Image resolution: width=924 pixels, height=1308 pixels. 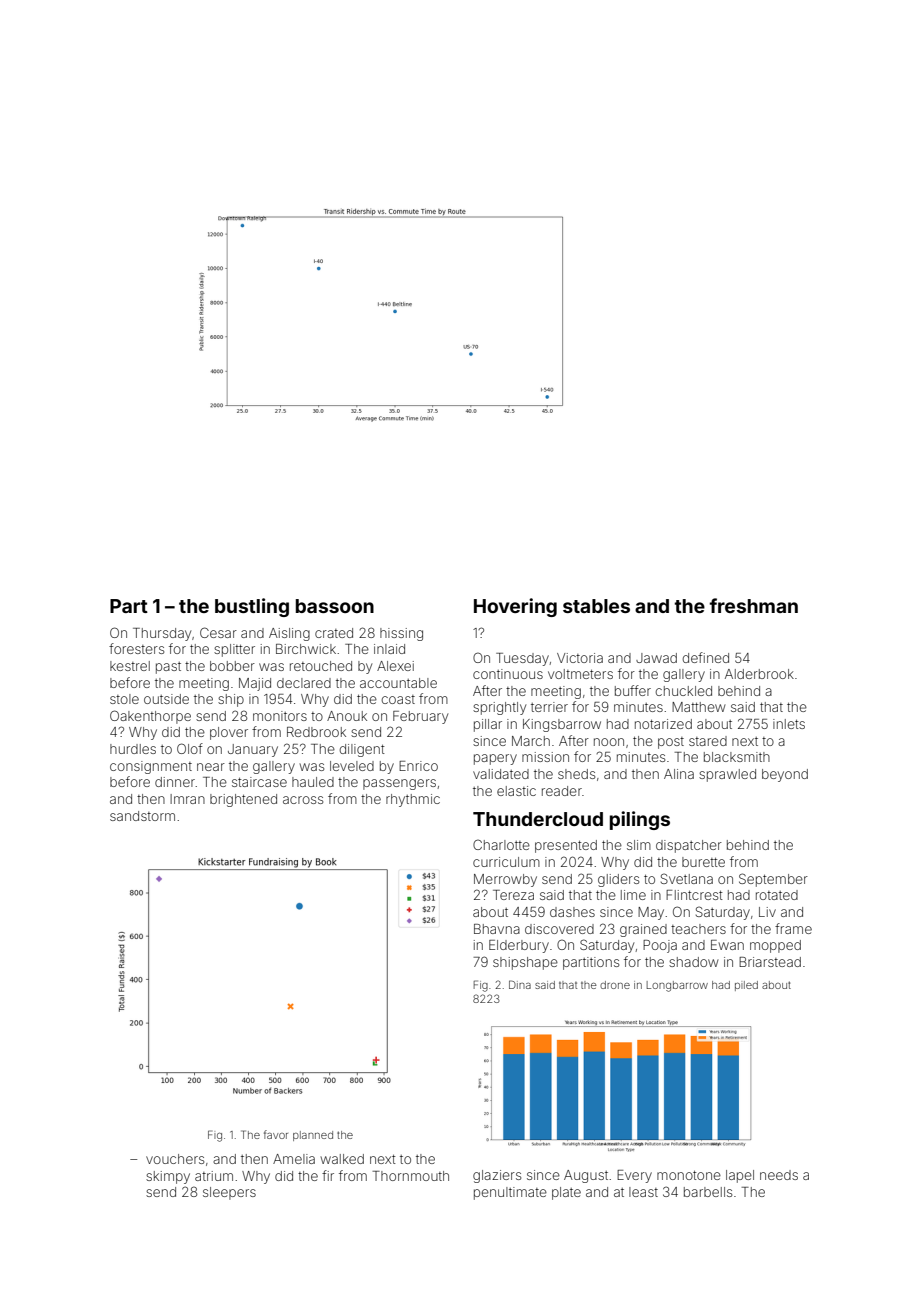 I want to click on glaziers, so click(x=497, y=1176).
